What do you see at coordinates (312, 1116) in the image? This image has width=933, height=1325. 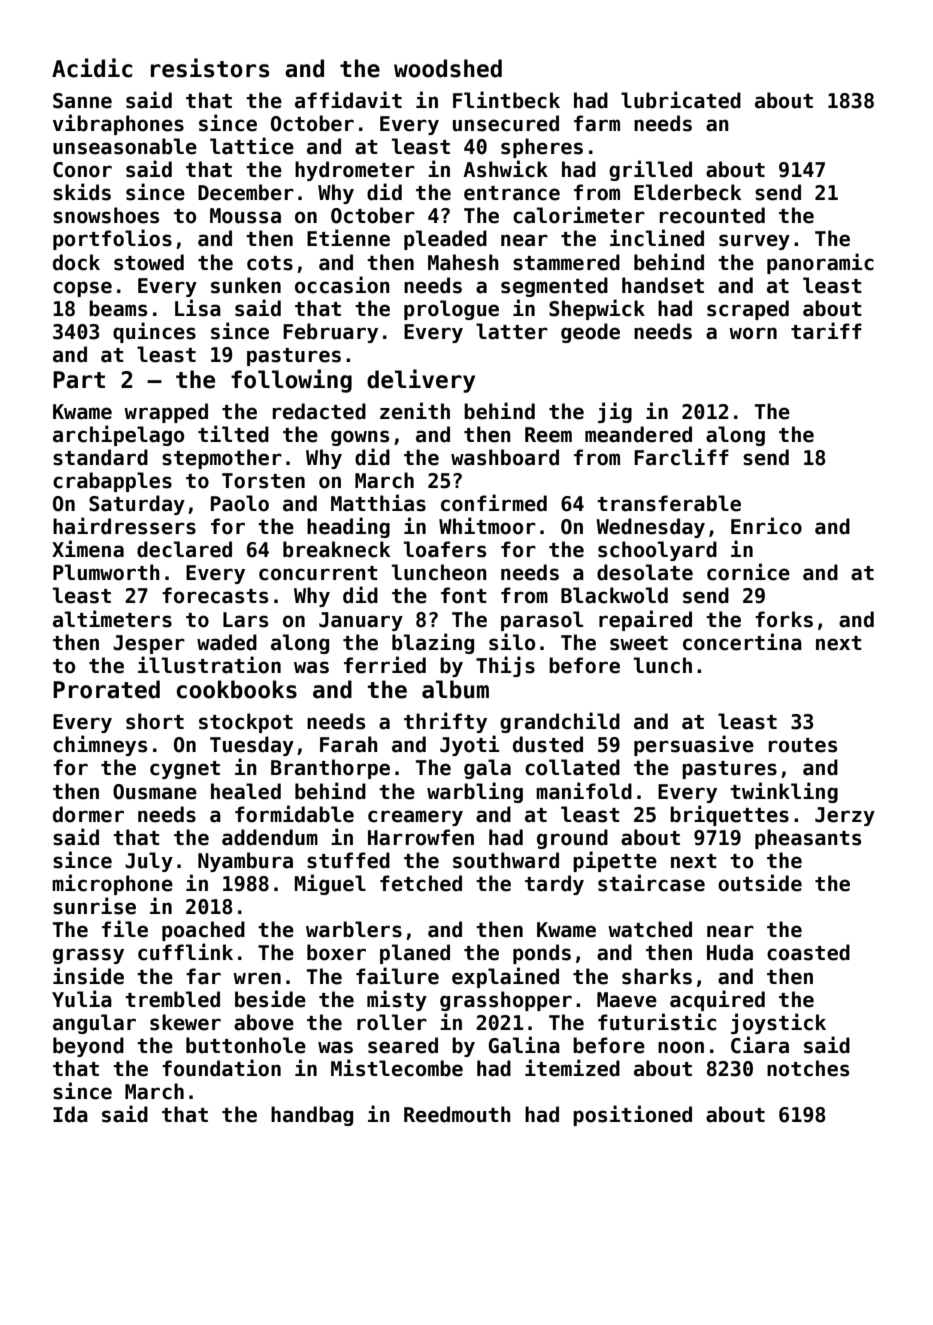 I see `handbag` at bounding box center [312, 1116].
